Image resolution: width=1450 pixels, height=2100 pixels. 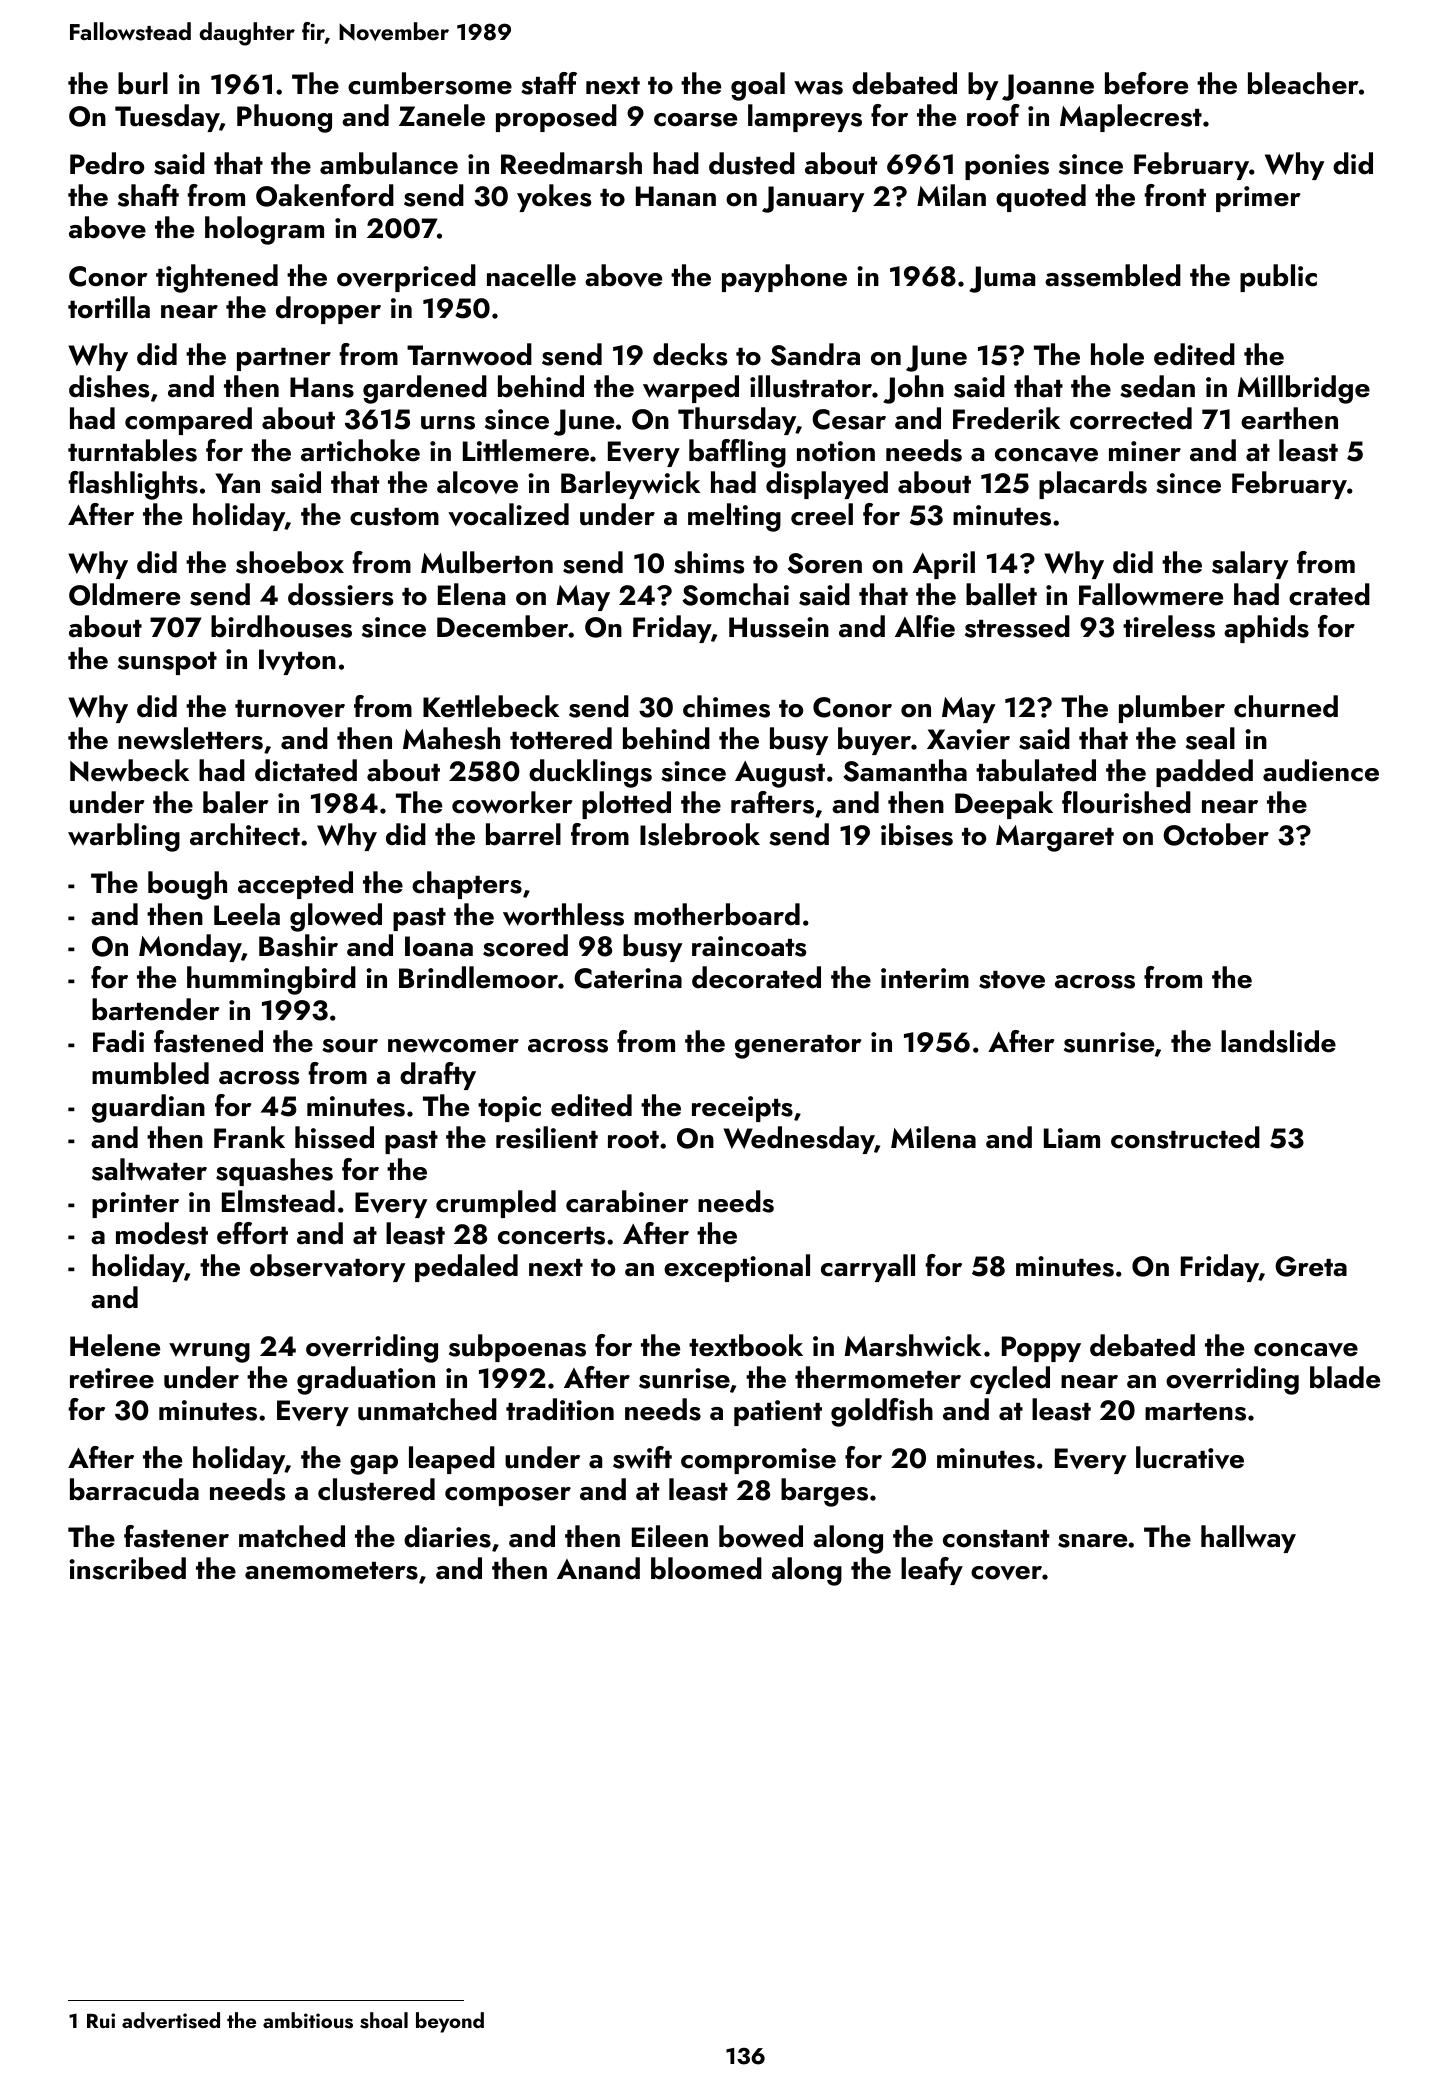 What do you see at coordinates (598, 1568) in the screenshot?
I see `Anand` at bounding box center [598, 1568].
